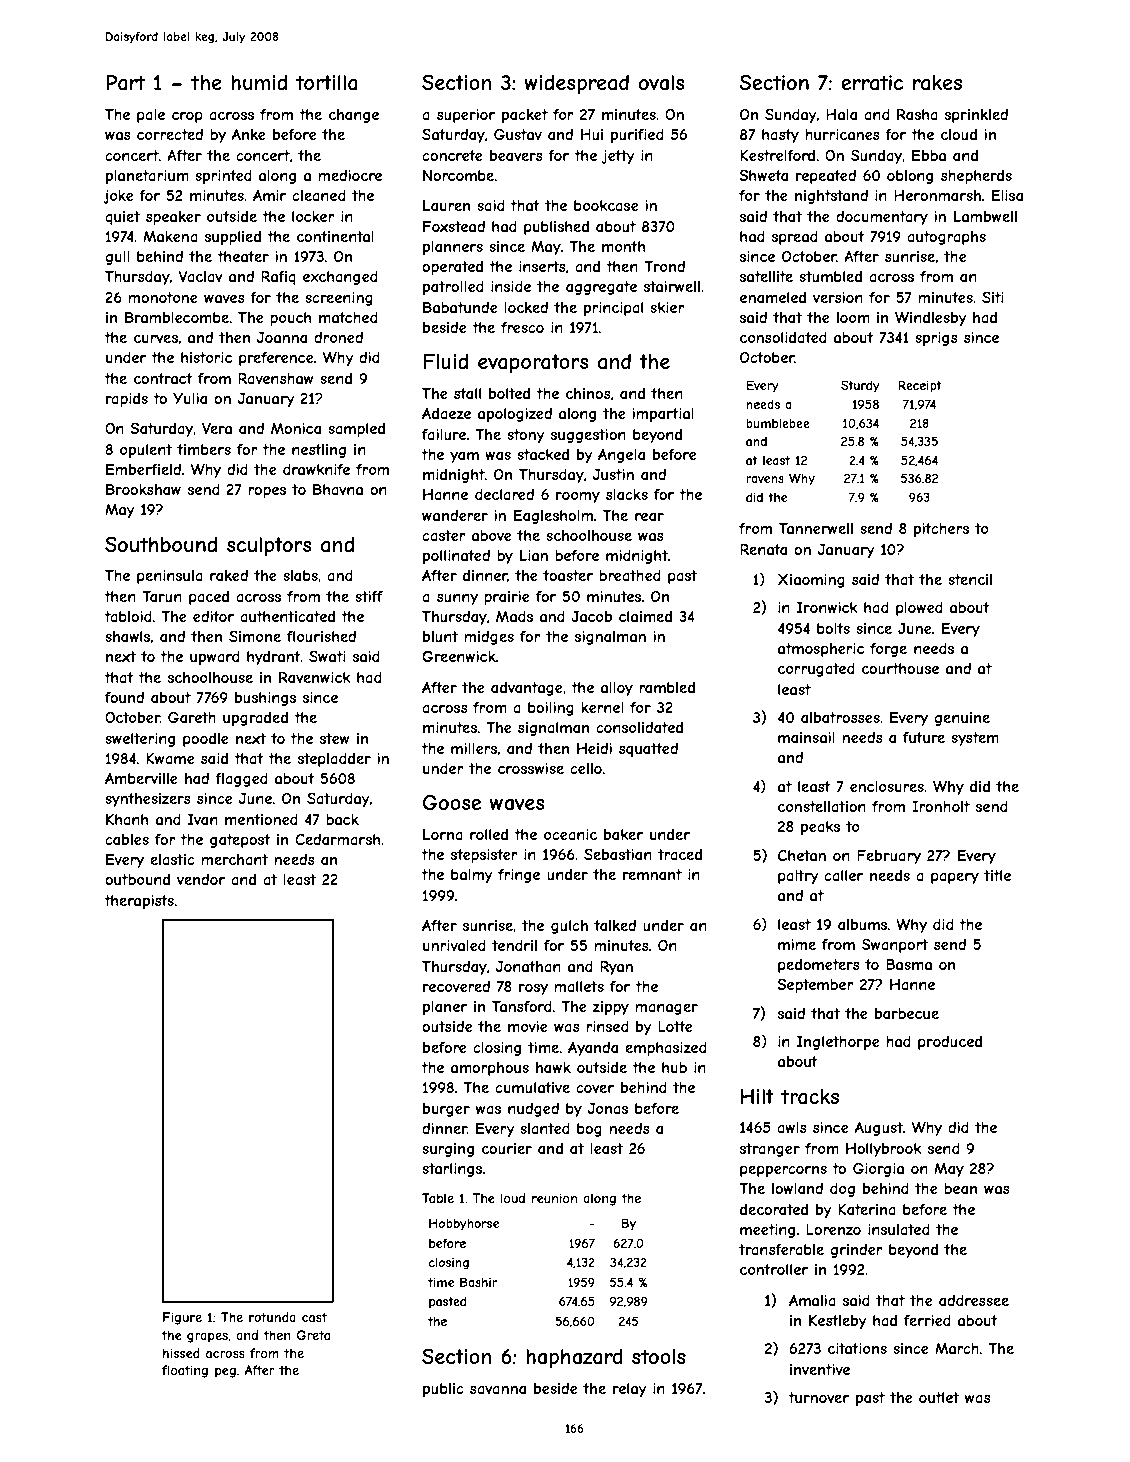  What do you see at coordinates (156, 339) in the page?
I see `curves` at bounding box center [156, 339].
